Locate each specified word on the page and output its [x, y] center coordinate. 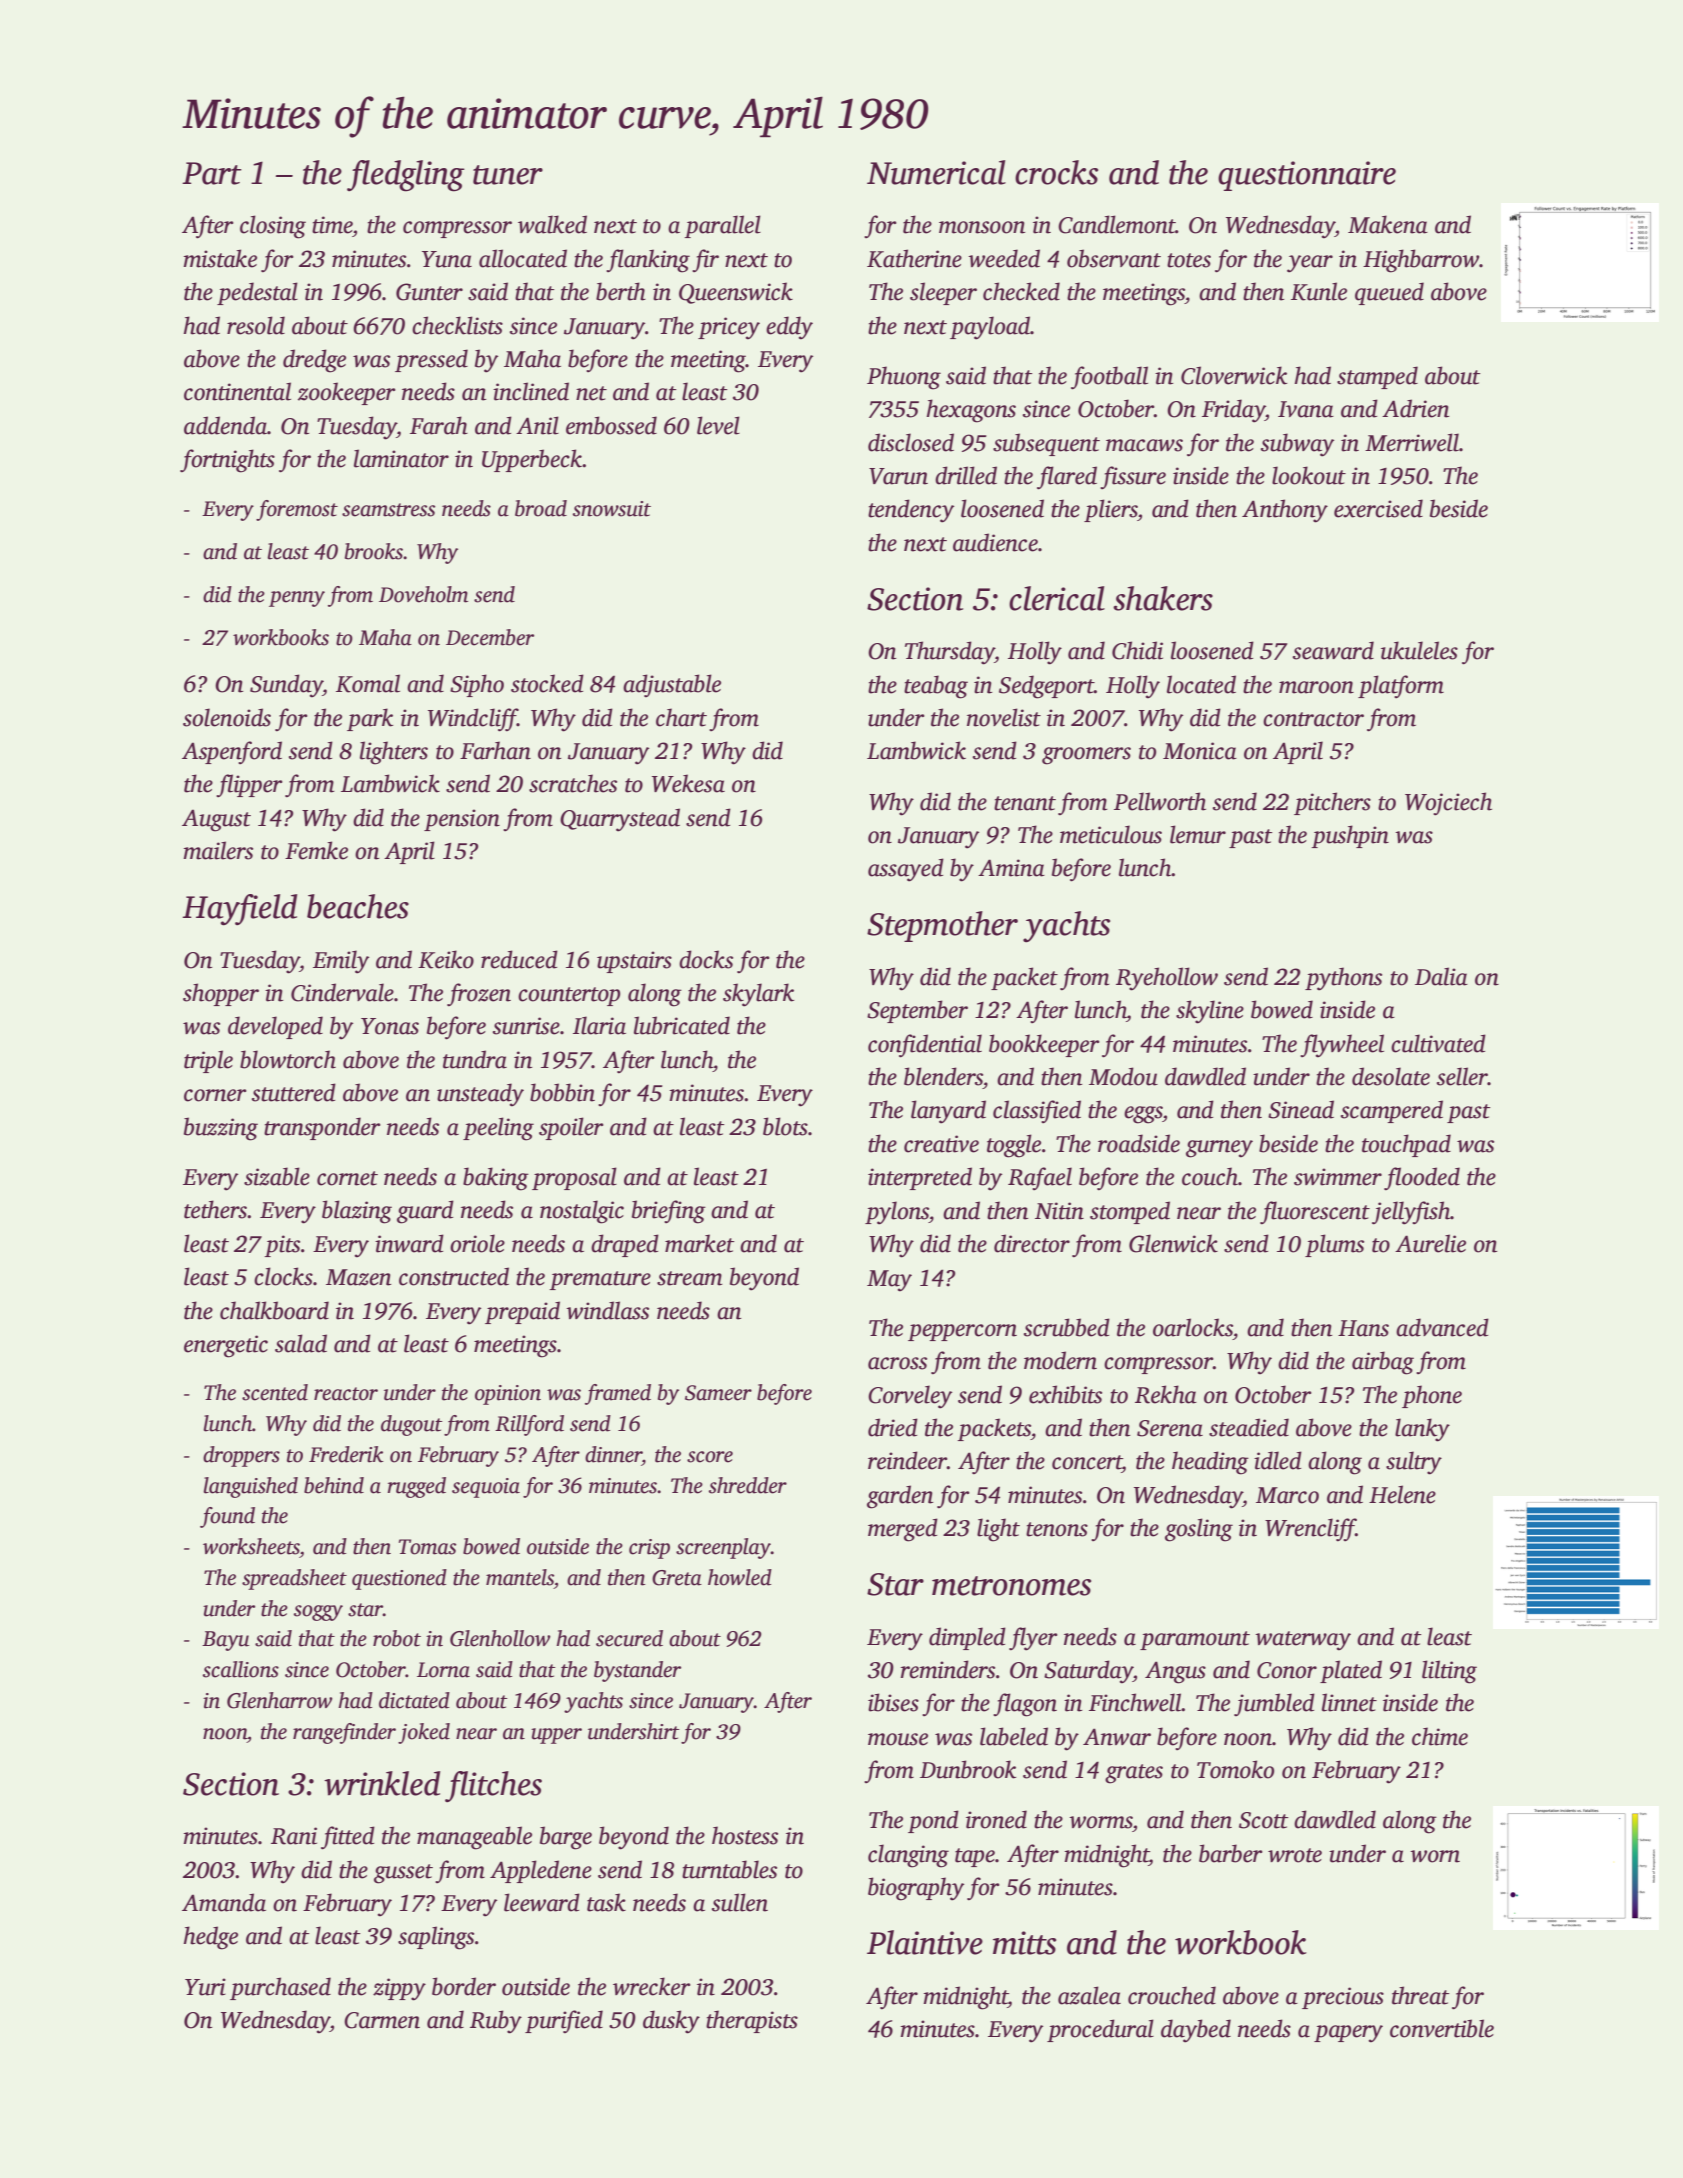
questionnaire [1307, 176]
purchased [280, 1988]
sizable [277, 1176]
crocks [1056, 172]
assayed [906, 870]
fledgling [406, 176]
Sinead [1301, 1109]
